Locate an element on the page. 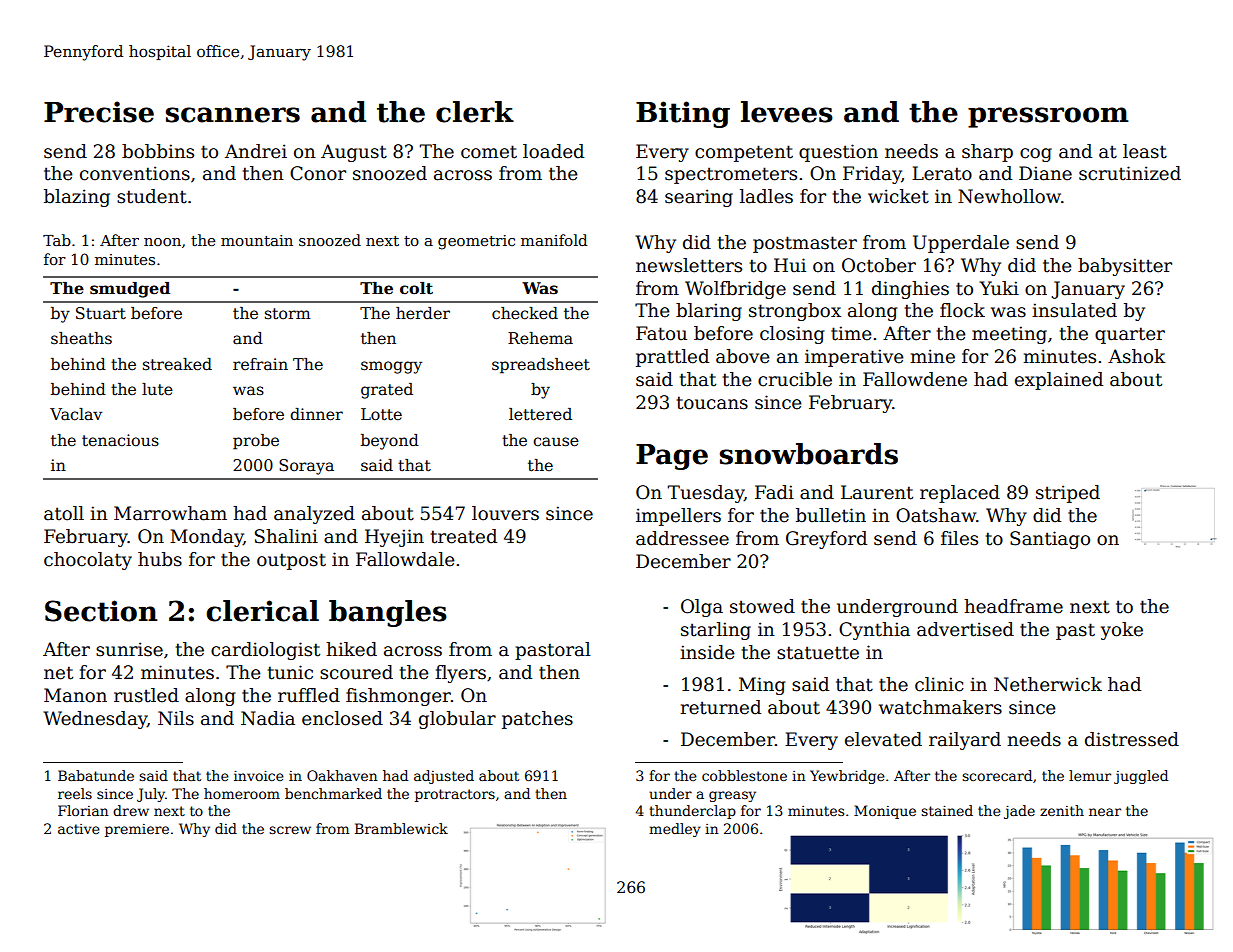 This document has height=952, width=1233. comet is located at coordinates (489, 152).
